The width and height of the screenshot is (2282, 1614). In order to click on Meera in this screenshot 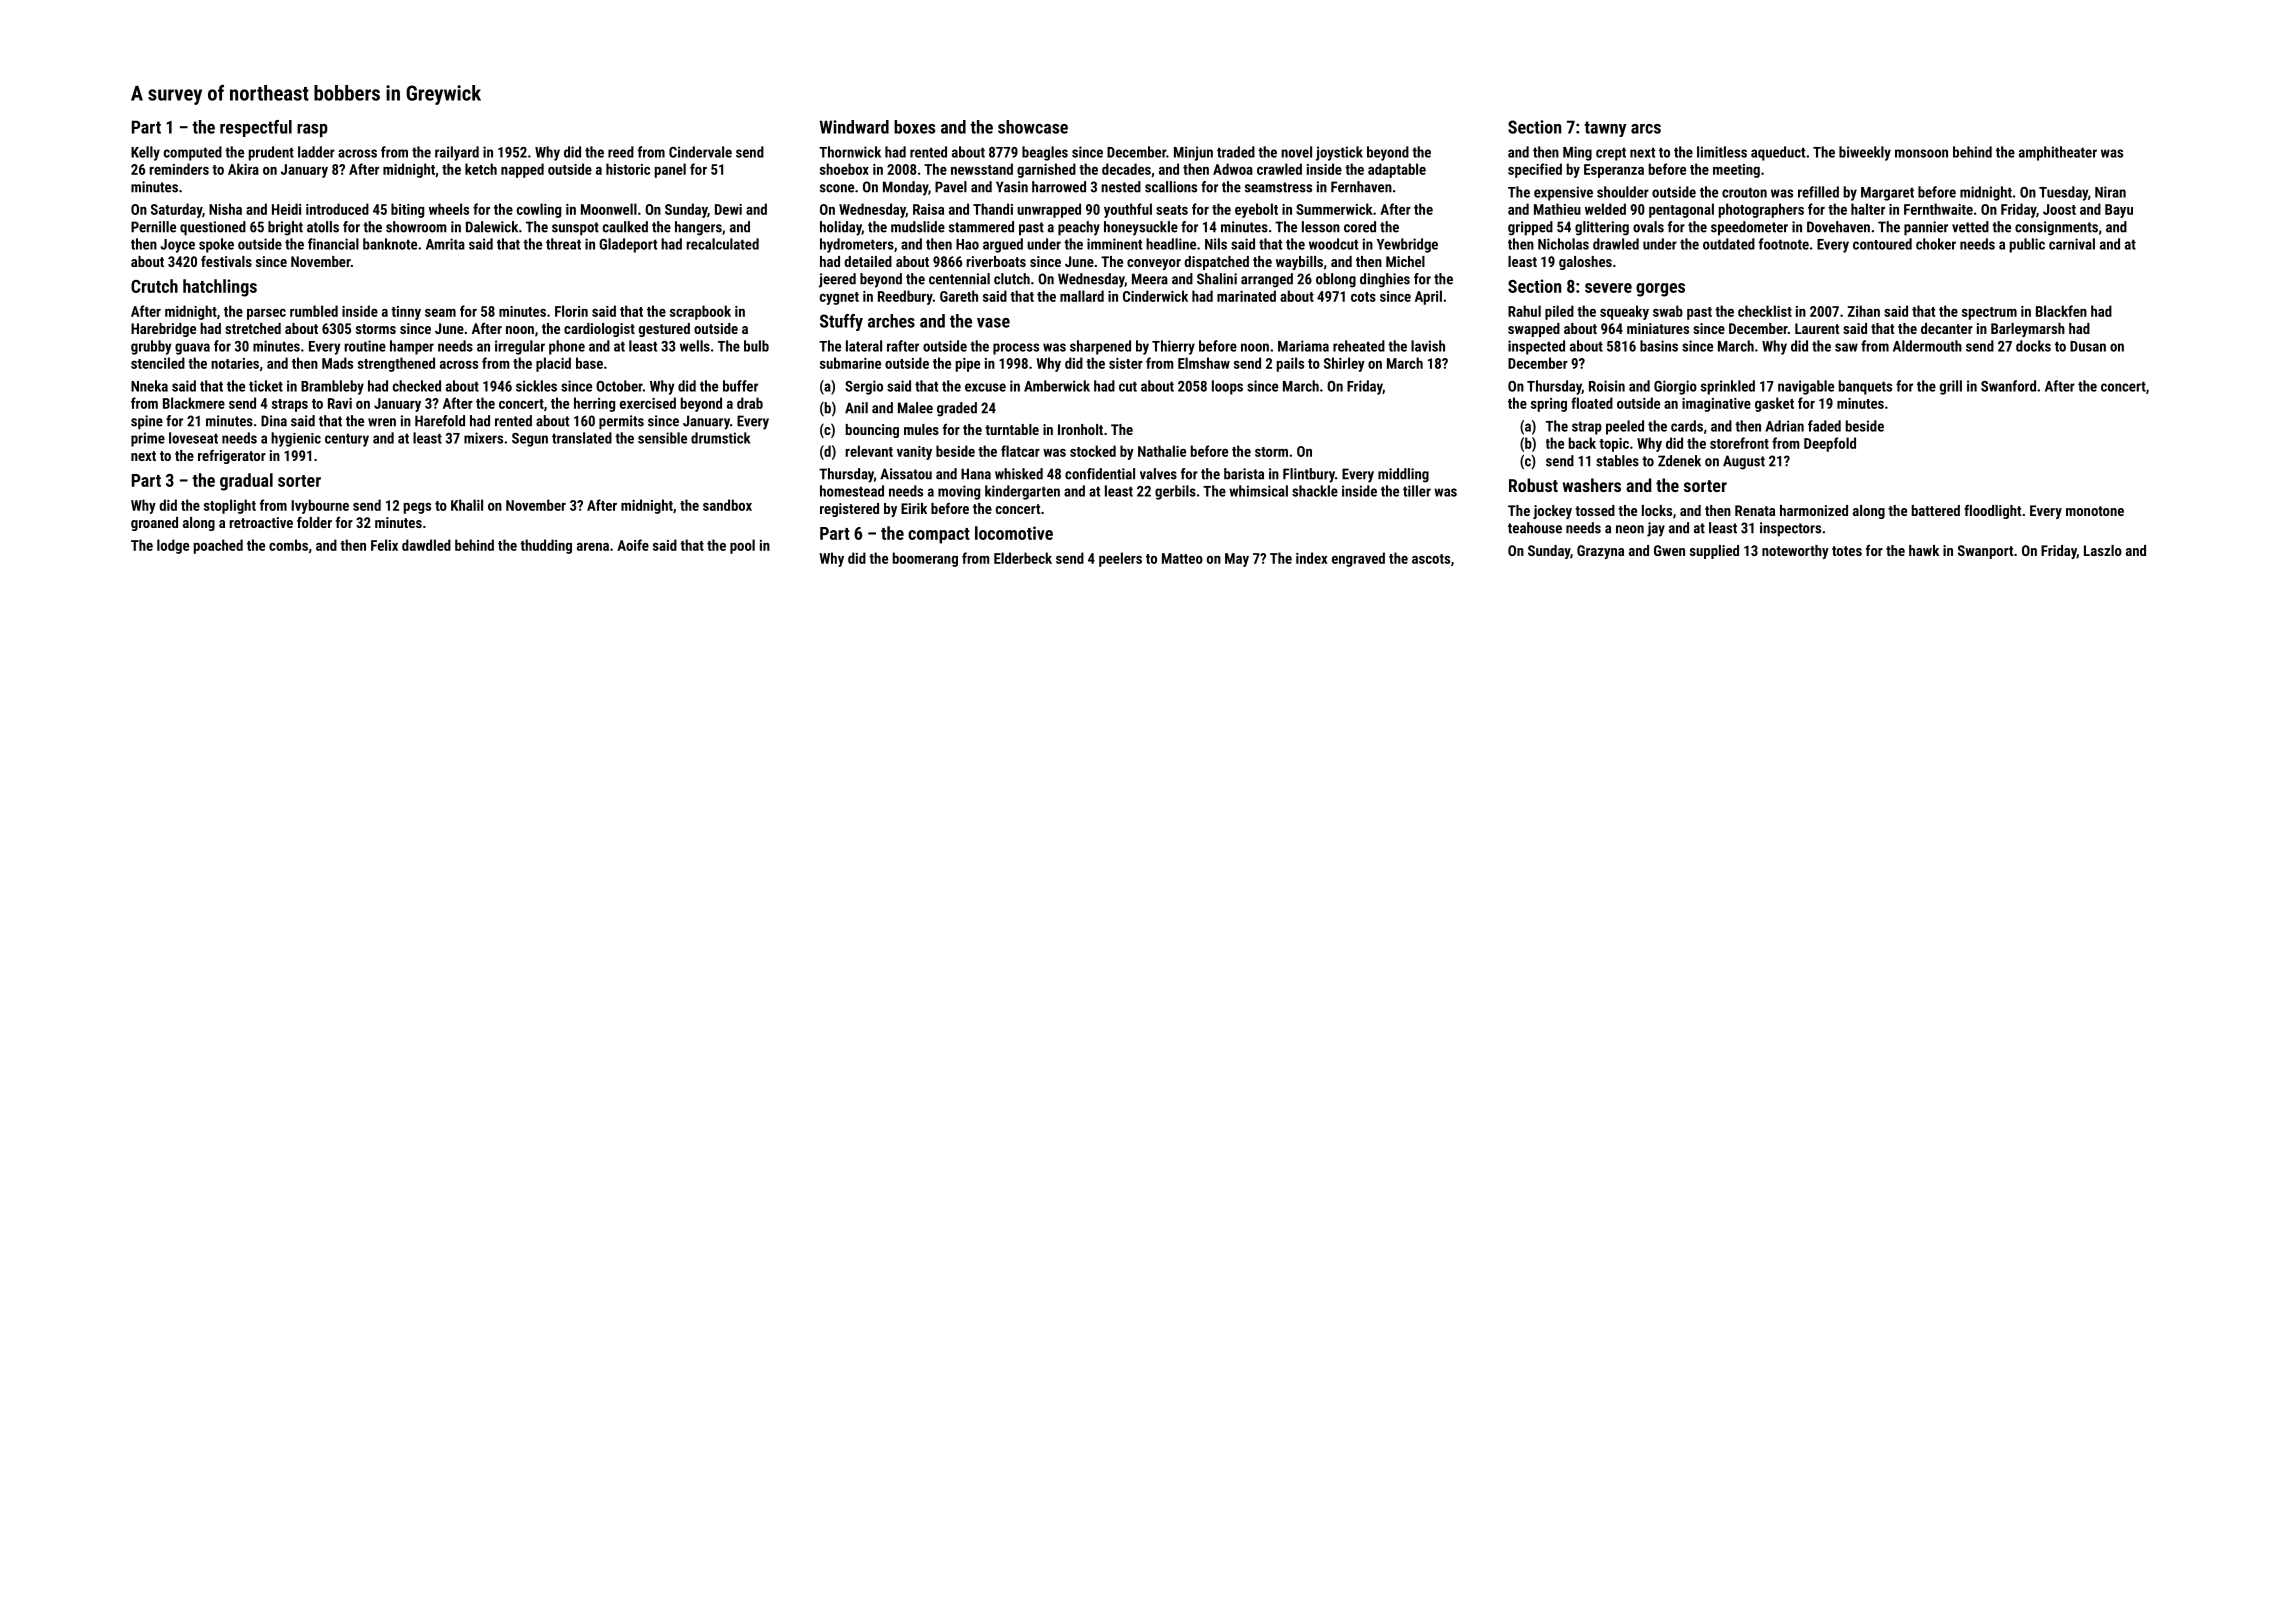, I will do `click(1150, 279)`.
